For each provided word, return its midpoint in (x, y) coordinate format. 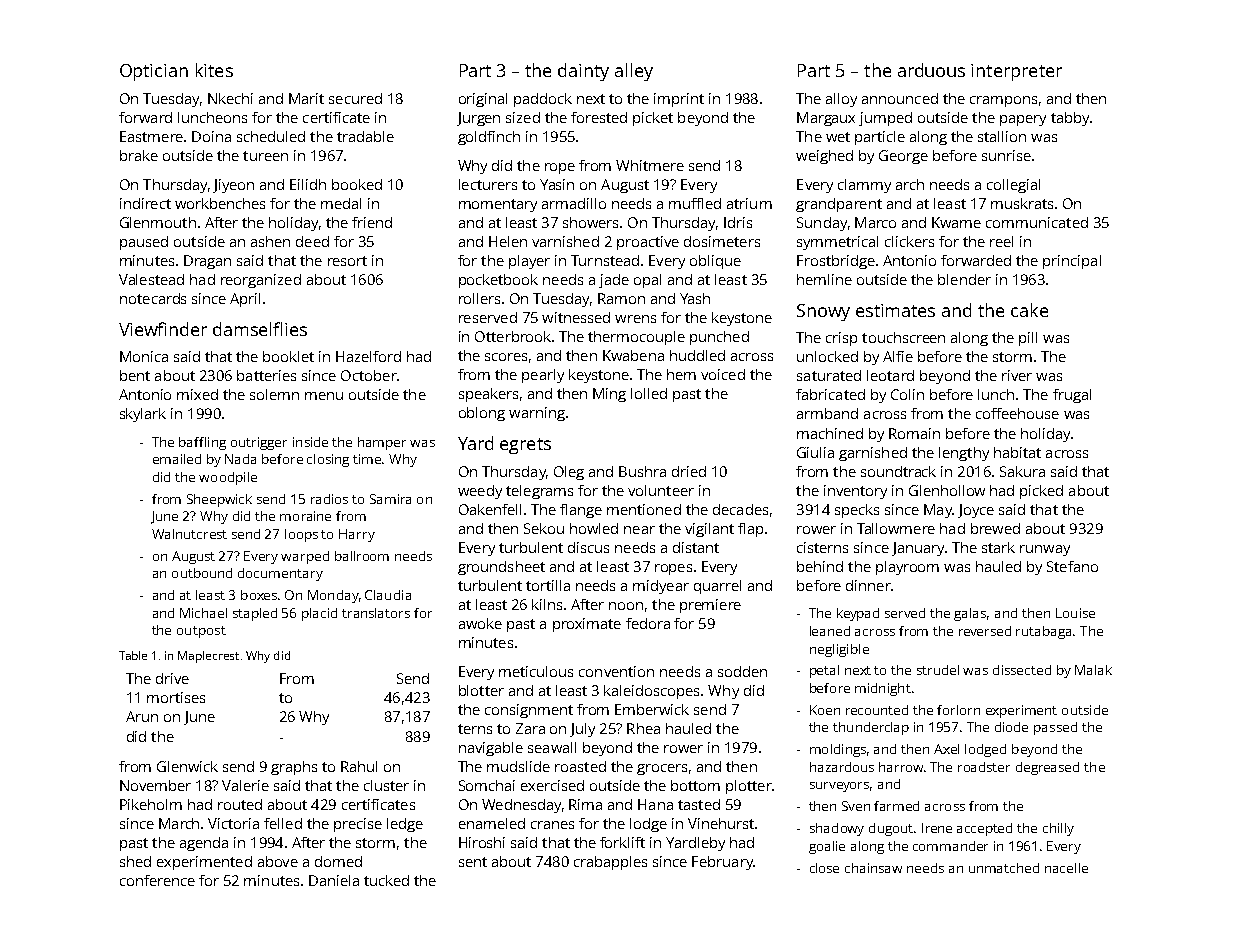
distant (696, 547)
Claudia (388, 595)
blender (964, 279)
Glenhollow (947, 490)
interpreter (1016, 72)
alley (634, 72)
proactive (648, 243)
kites (214, 70)
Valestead (151, 279)
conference (157, 880)
